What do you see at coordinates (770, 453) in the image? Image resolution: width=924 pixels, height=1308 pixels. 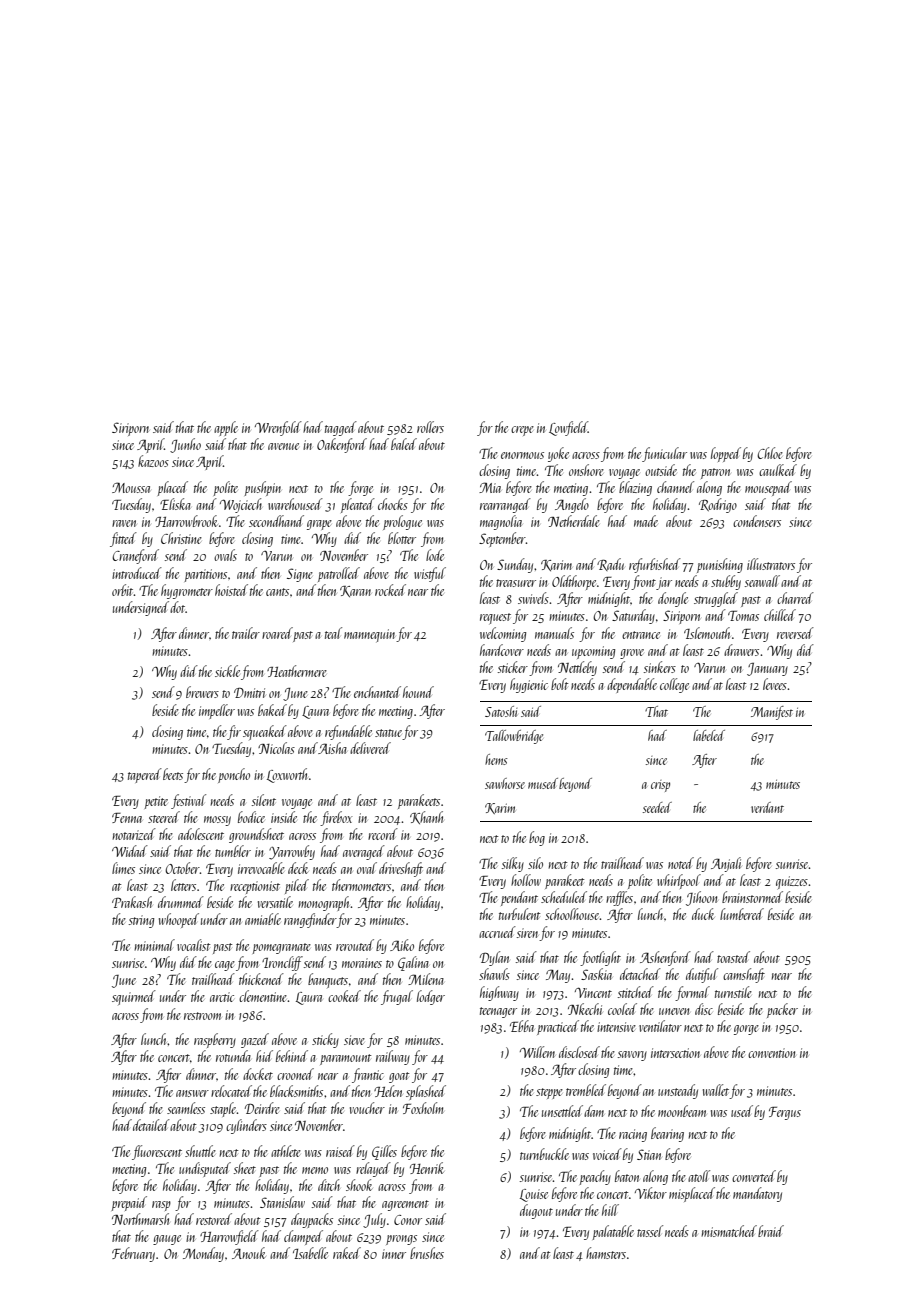 I see `Chloe` at bounding box center [770, 453].
